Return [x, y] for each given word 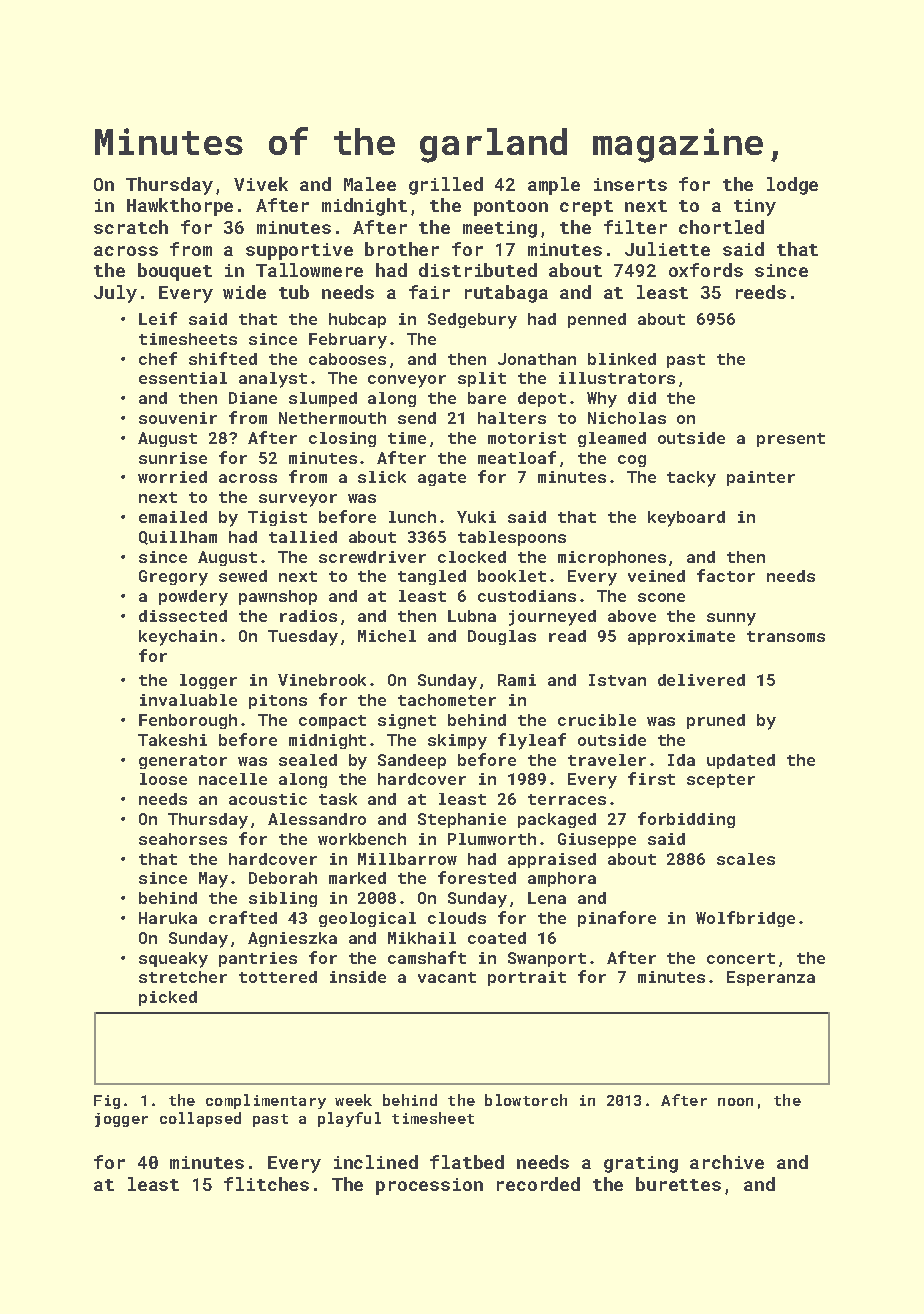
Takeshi [172, 740]
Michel [387, 636]
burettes [678, 1184]
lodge [792, 186]
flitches [266, 1184]
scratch [131, 227]
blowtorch [526, 1100]
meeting [500, 229]
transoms [786, 636]
